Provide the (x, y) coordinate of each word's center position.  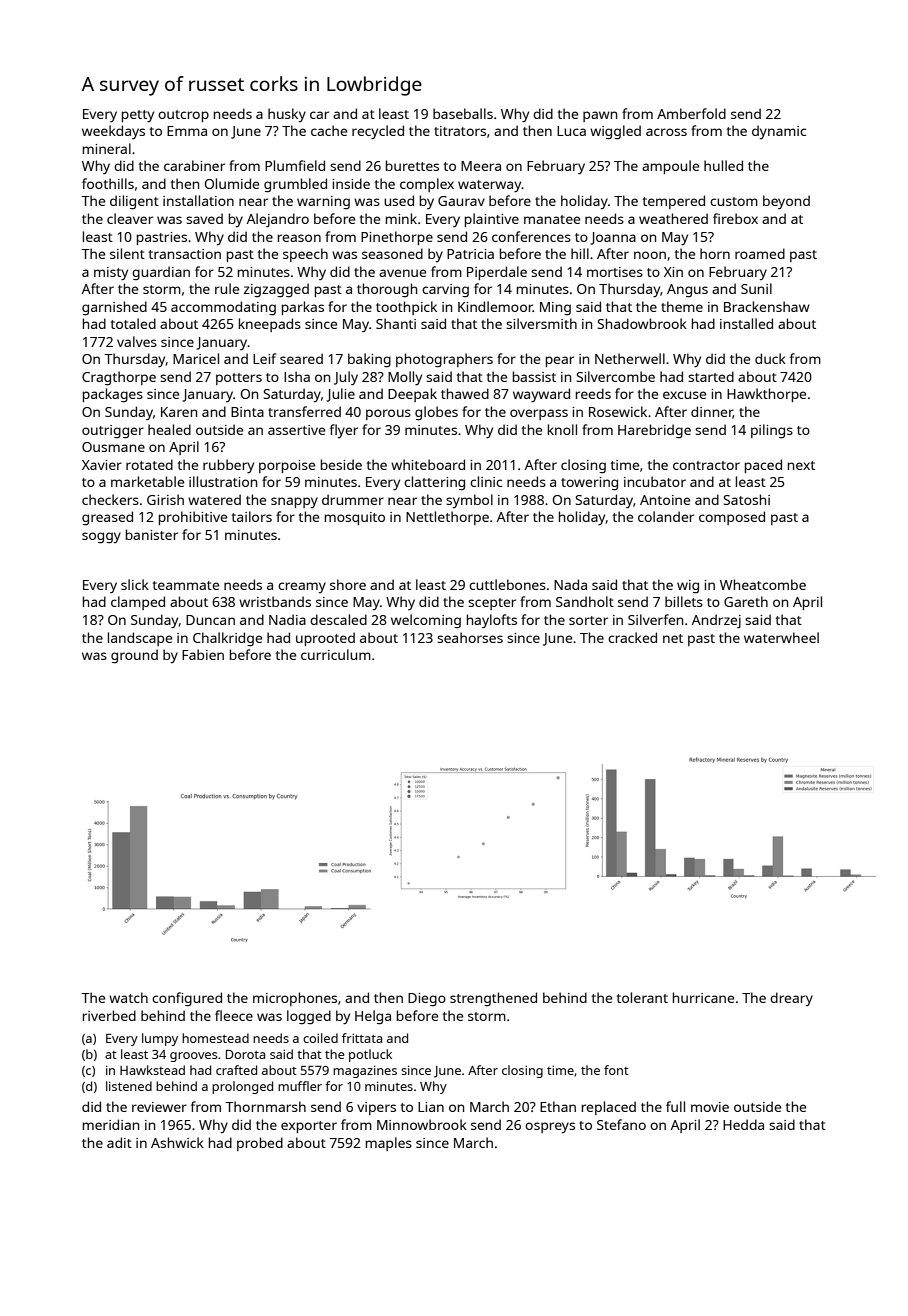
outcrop (183, 116)
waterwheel (781, 637)
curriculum (336, 654)
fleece (234, 1015)
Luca (571, 131)
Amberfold (691, 113)
